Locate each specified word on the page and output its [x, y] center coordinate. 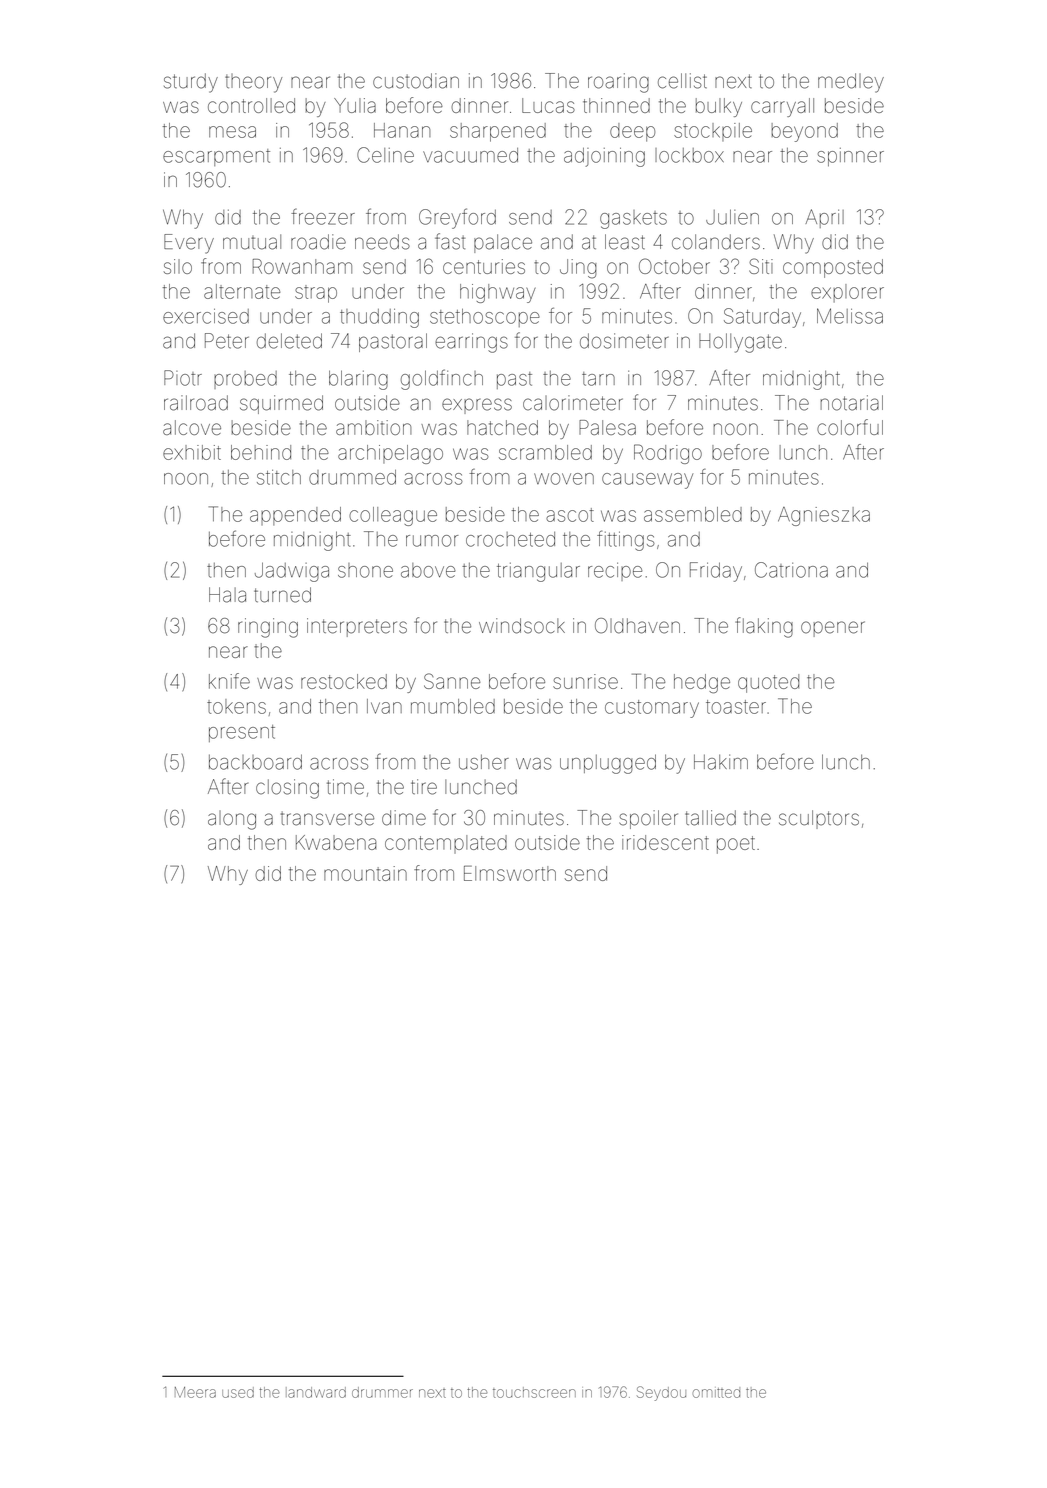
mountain [365, 873]
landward [316, 1392]
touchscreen [534, 1392]
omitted [716, 1392]
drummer [382, 1392]
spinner [850, 157]
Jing [578, 269]
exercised [206, 316]
